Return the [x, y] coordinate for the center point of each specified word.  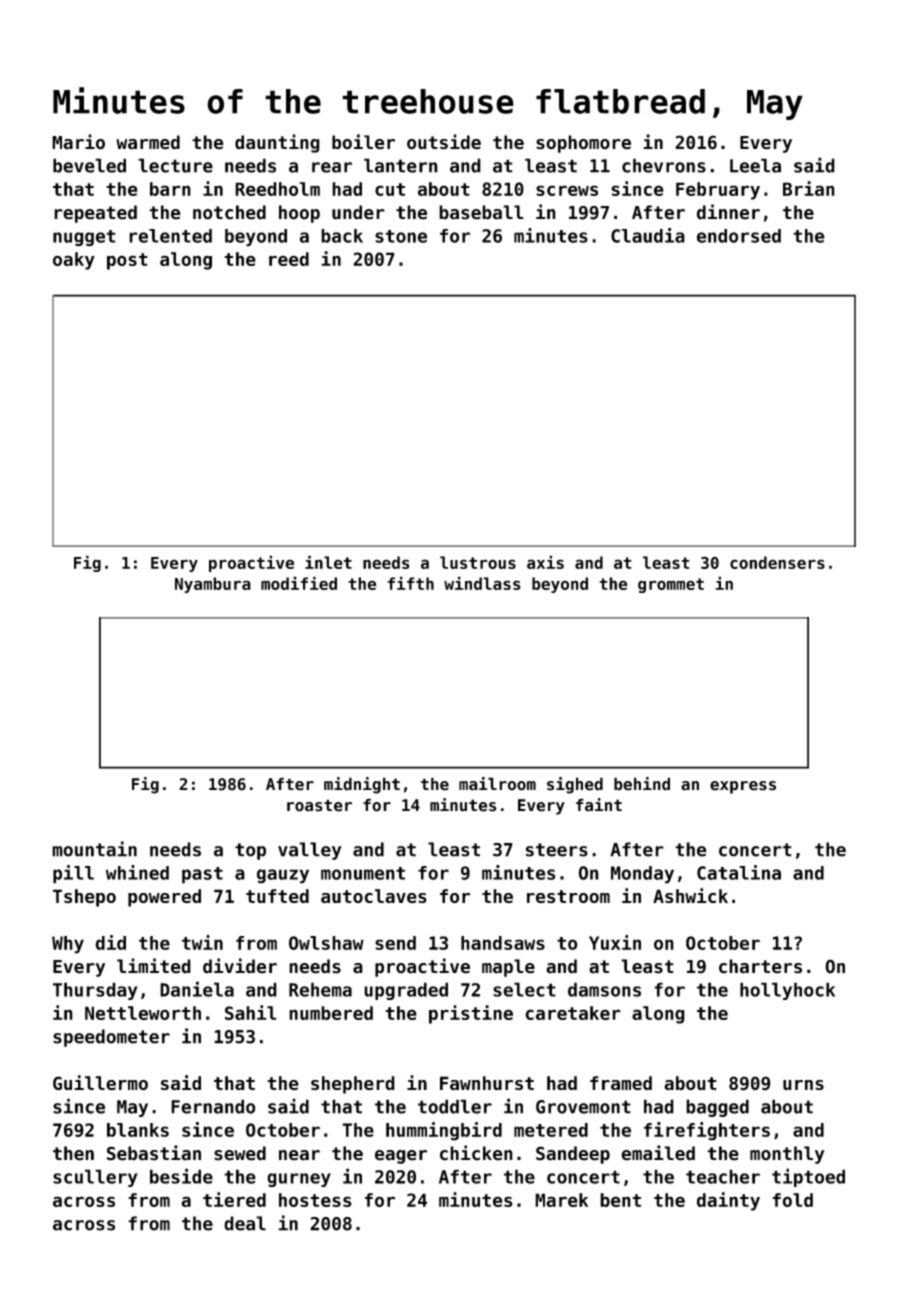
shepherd [353, 1085]
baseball [481, 212]
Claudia [648, 235]
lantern [401, 165]
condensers [777, 562]
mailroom [497, 784]
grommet [671, 585]
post [127, 261]
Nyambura [213, 585]
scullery [95, 1178]
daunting [277, 143]
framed [621, 1083]
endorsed [739, 236]
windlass [482, 583]
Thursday [95, 991]
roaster [319, 805]
